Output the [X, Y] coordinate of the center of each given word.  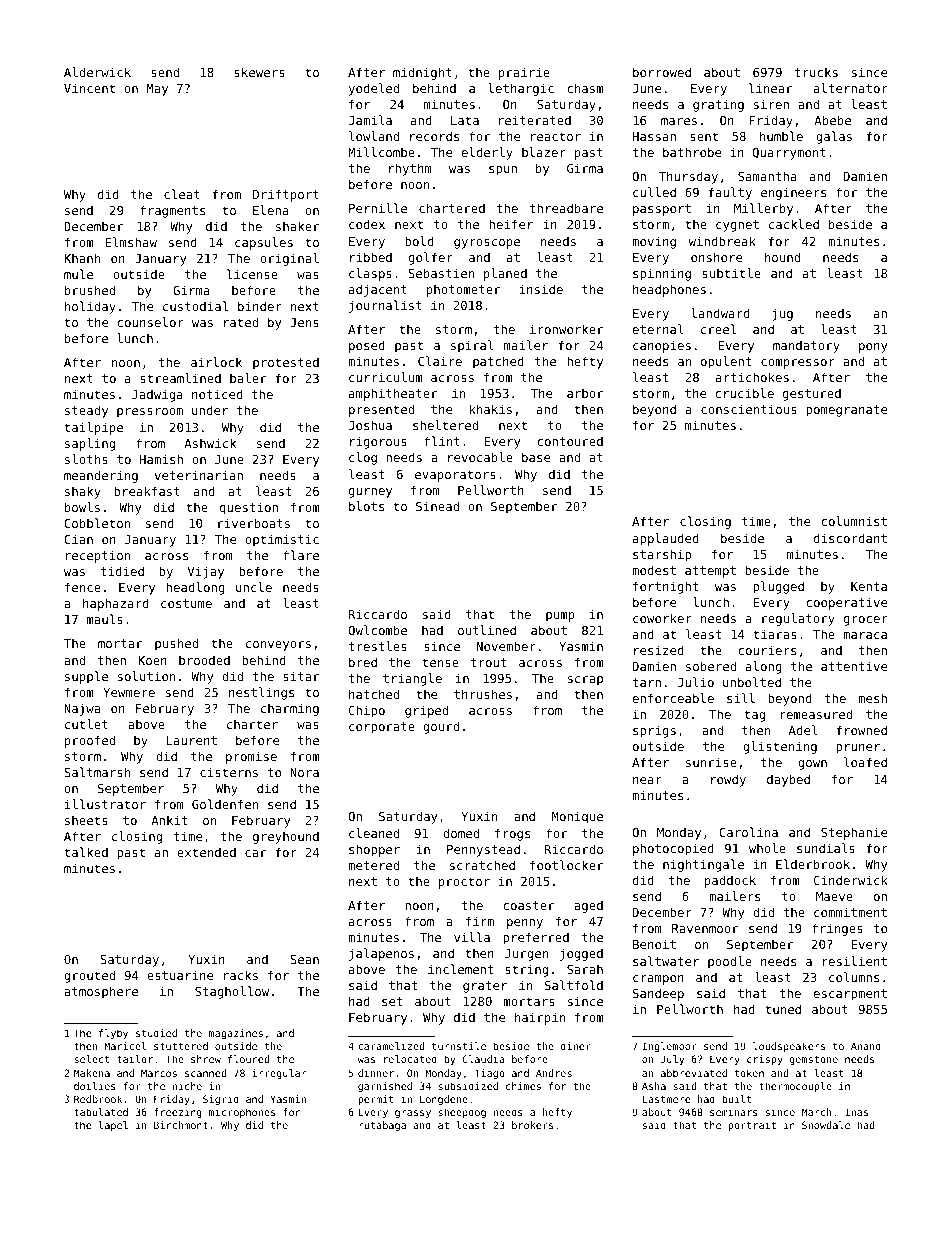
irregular [279, 1074]
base [536, 457]
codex [367, 224]
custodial [195, 306]
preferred [536, 938]
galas [834, 137]
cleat [182, 194]
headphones [669, 290]
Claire [440, 361]
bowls [82, 507]
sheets [86, 820]
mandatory [806, 346]
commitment [850, 912]
